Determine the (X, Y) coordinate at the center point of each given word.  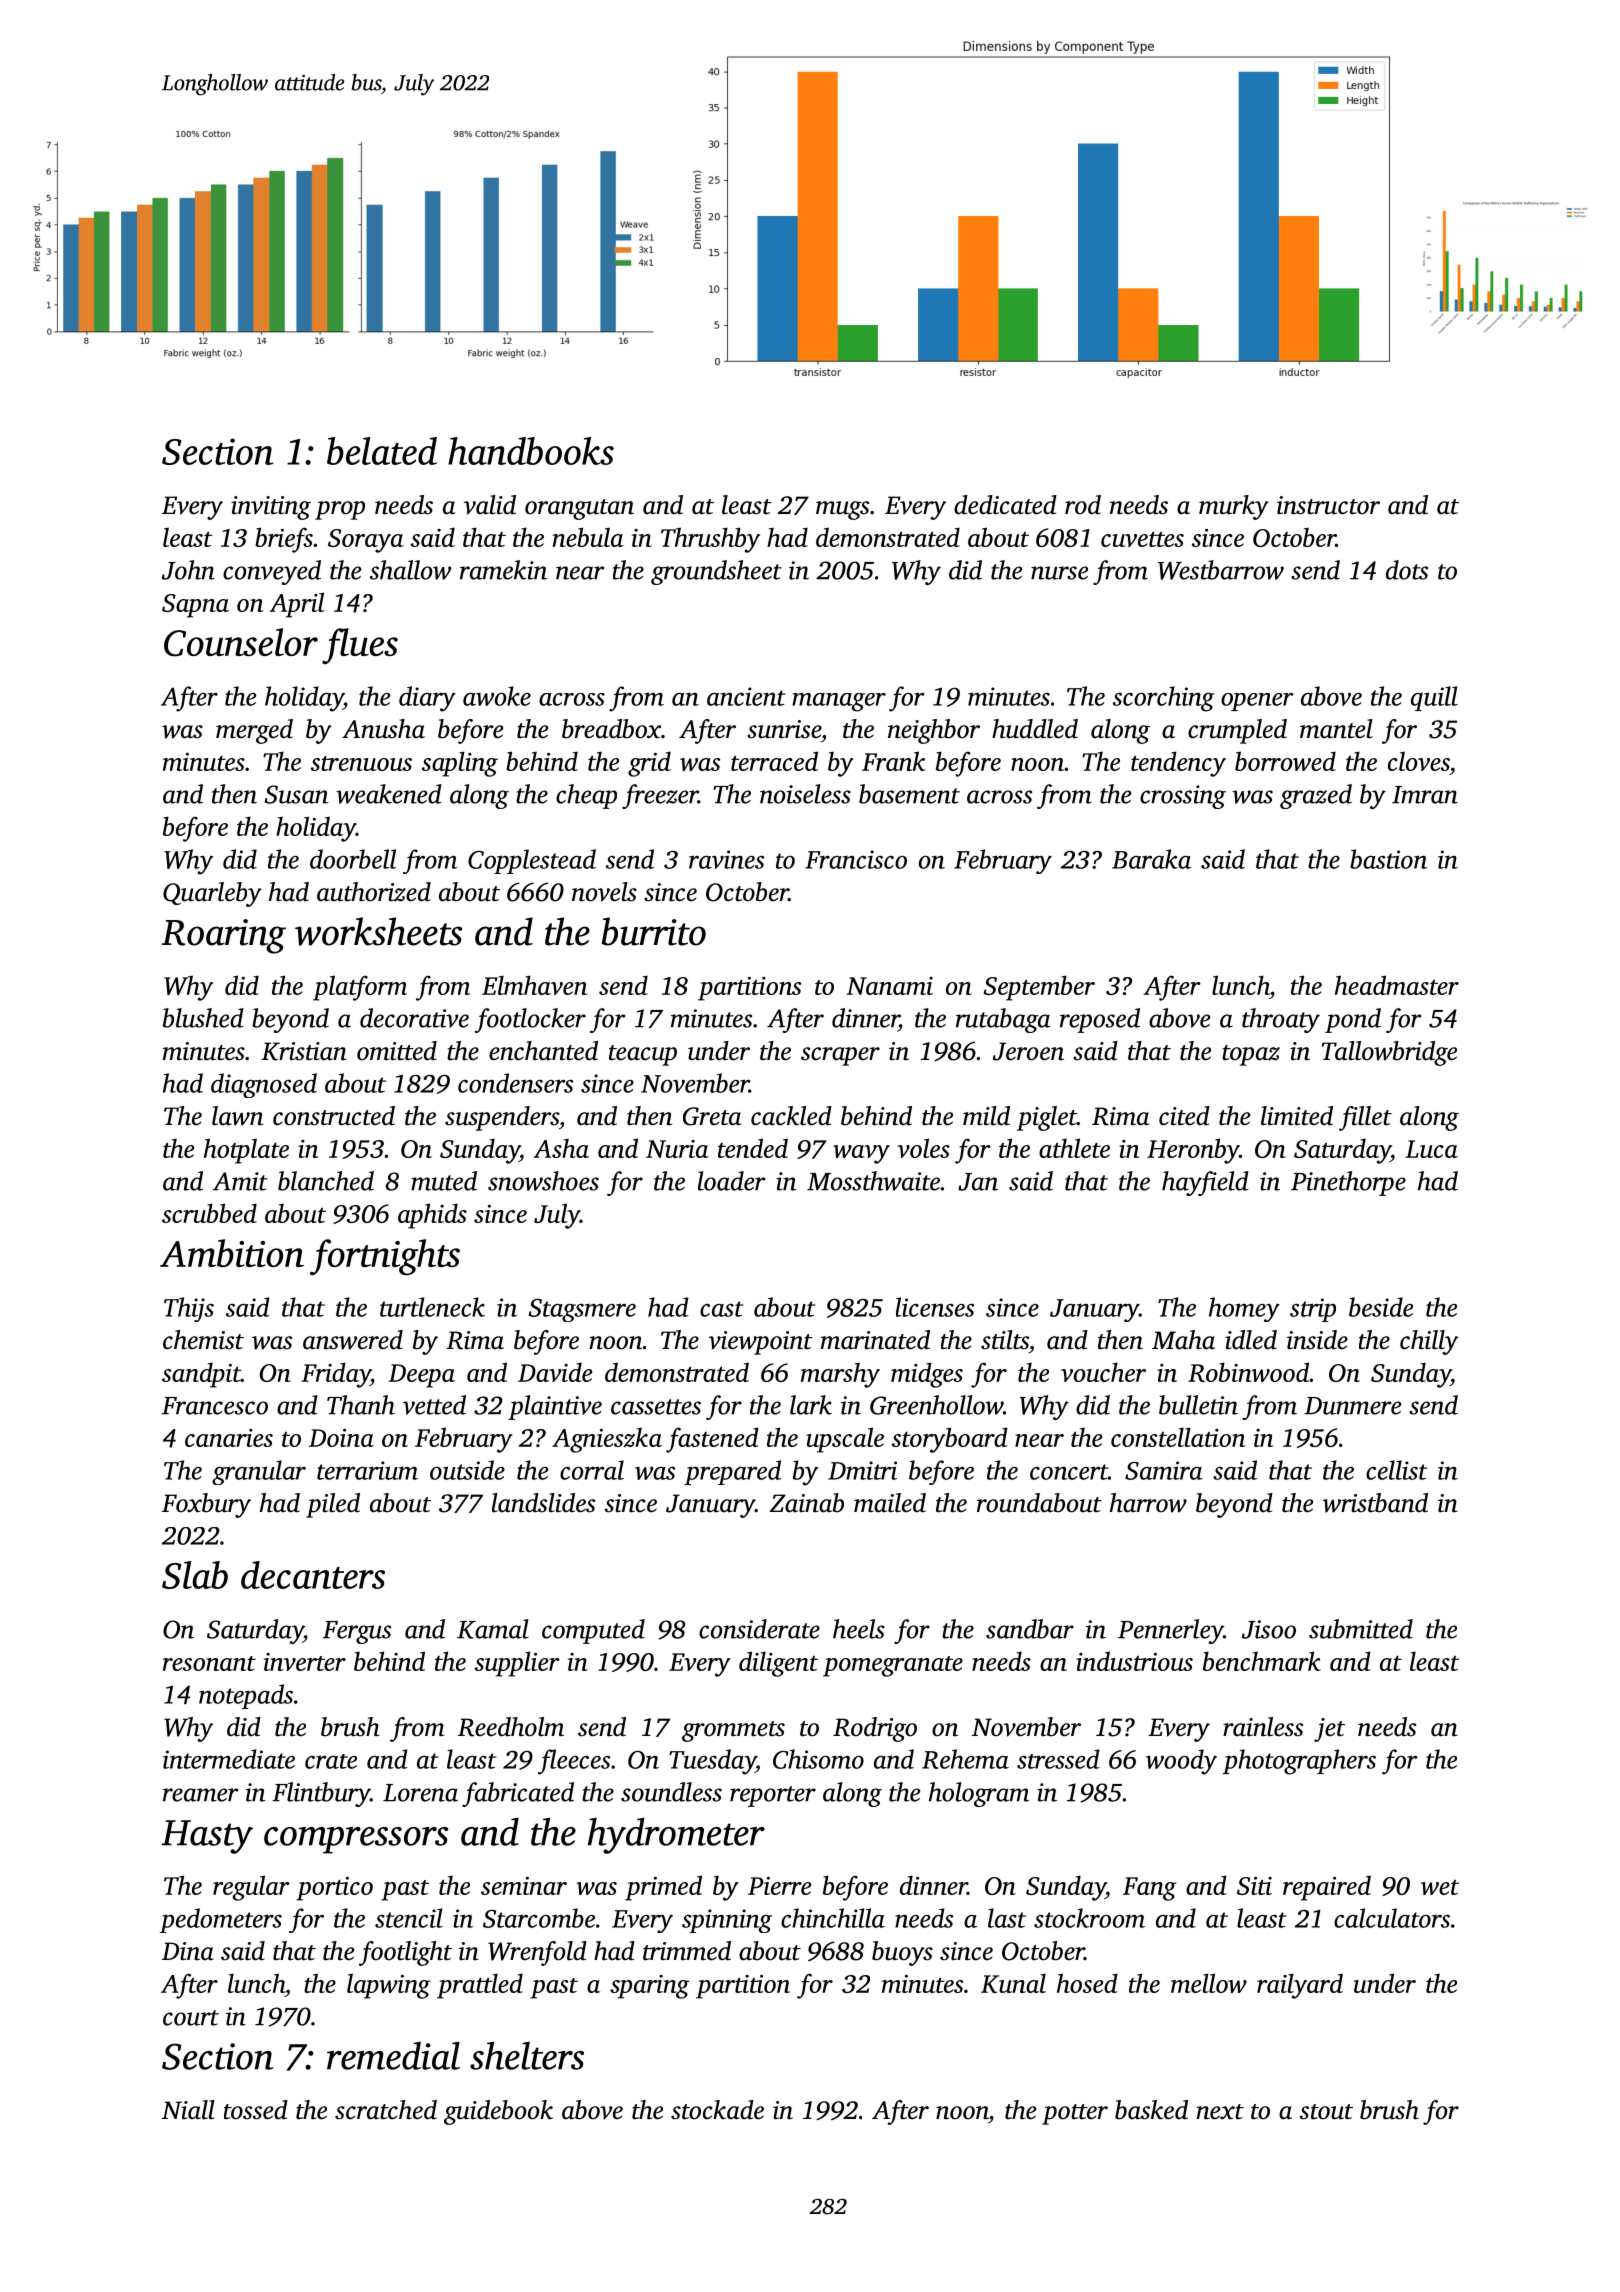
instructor (1328, 505)
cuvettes (1142, 539)
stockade (717, 2110)
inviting (271, 508)
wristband (1375, 1503)
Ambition (232, 1253)
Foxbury (206, 1505)
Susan (297, 794)
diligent (778, 1664)
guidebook (498, 2112)
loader (731, 1181)
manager (839, 702)
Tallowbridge (1389, 1053)
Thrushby (710, 540)
